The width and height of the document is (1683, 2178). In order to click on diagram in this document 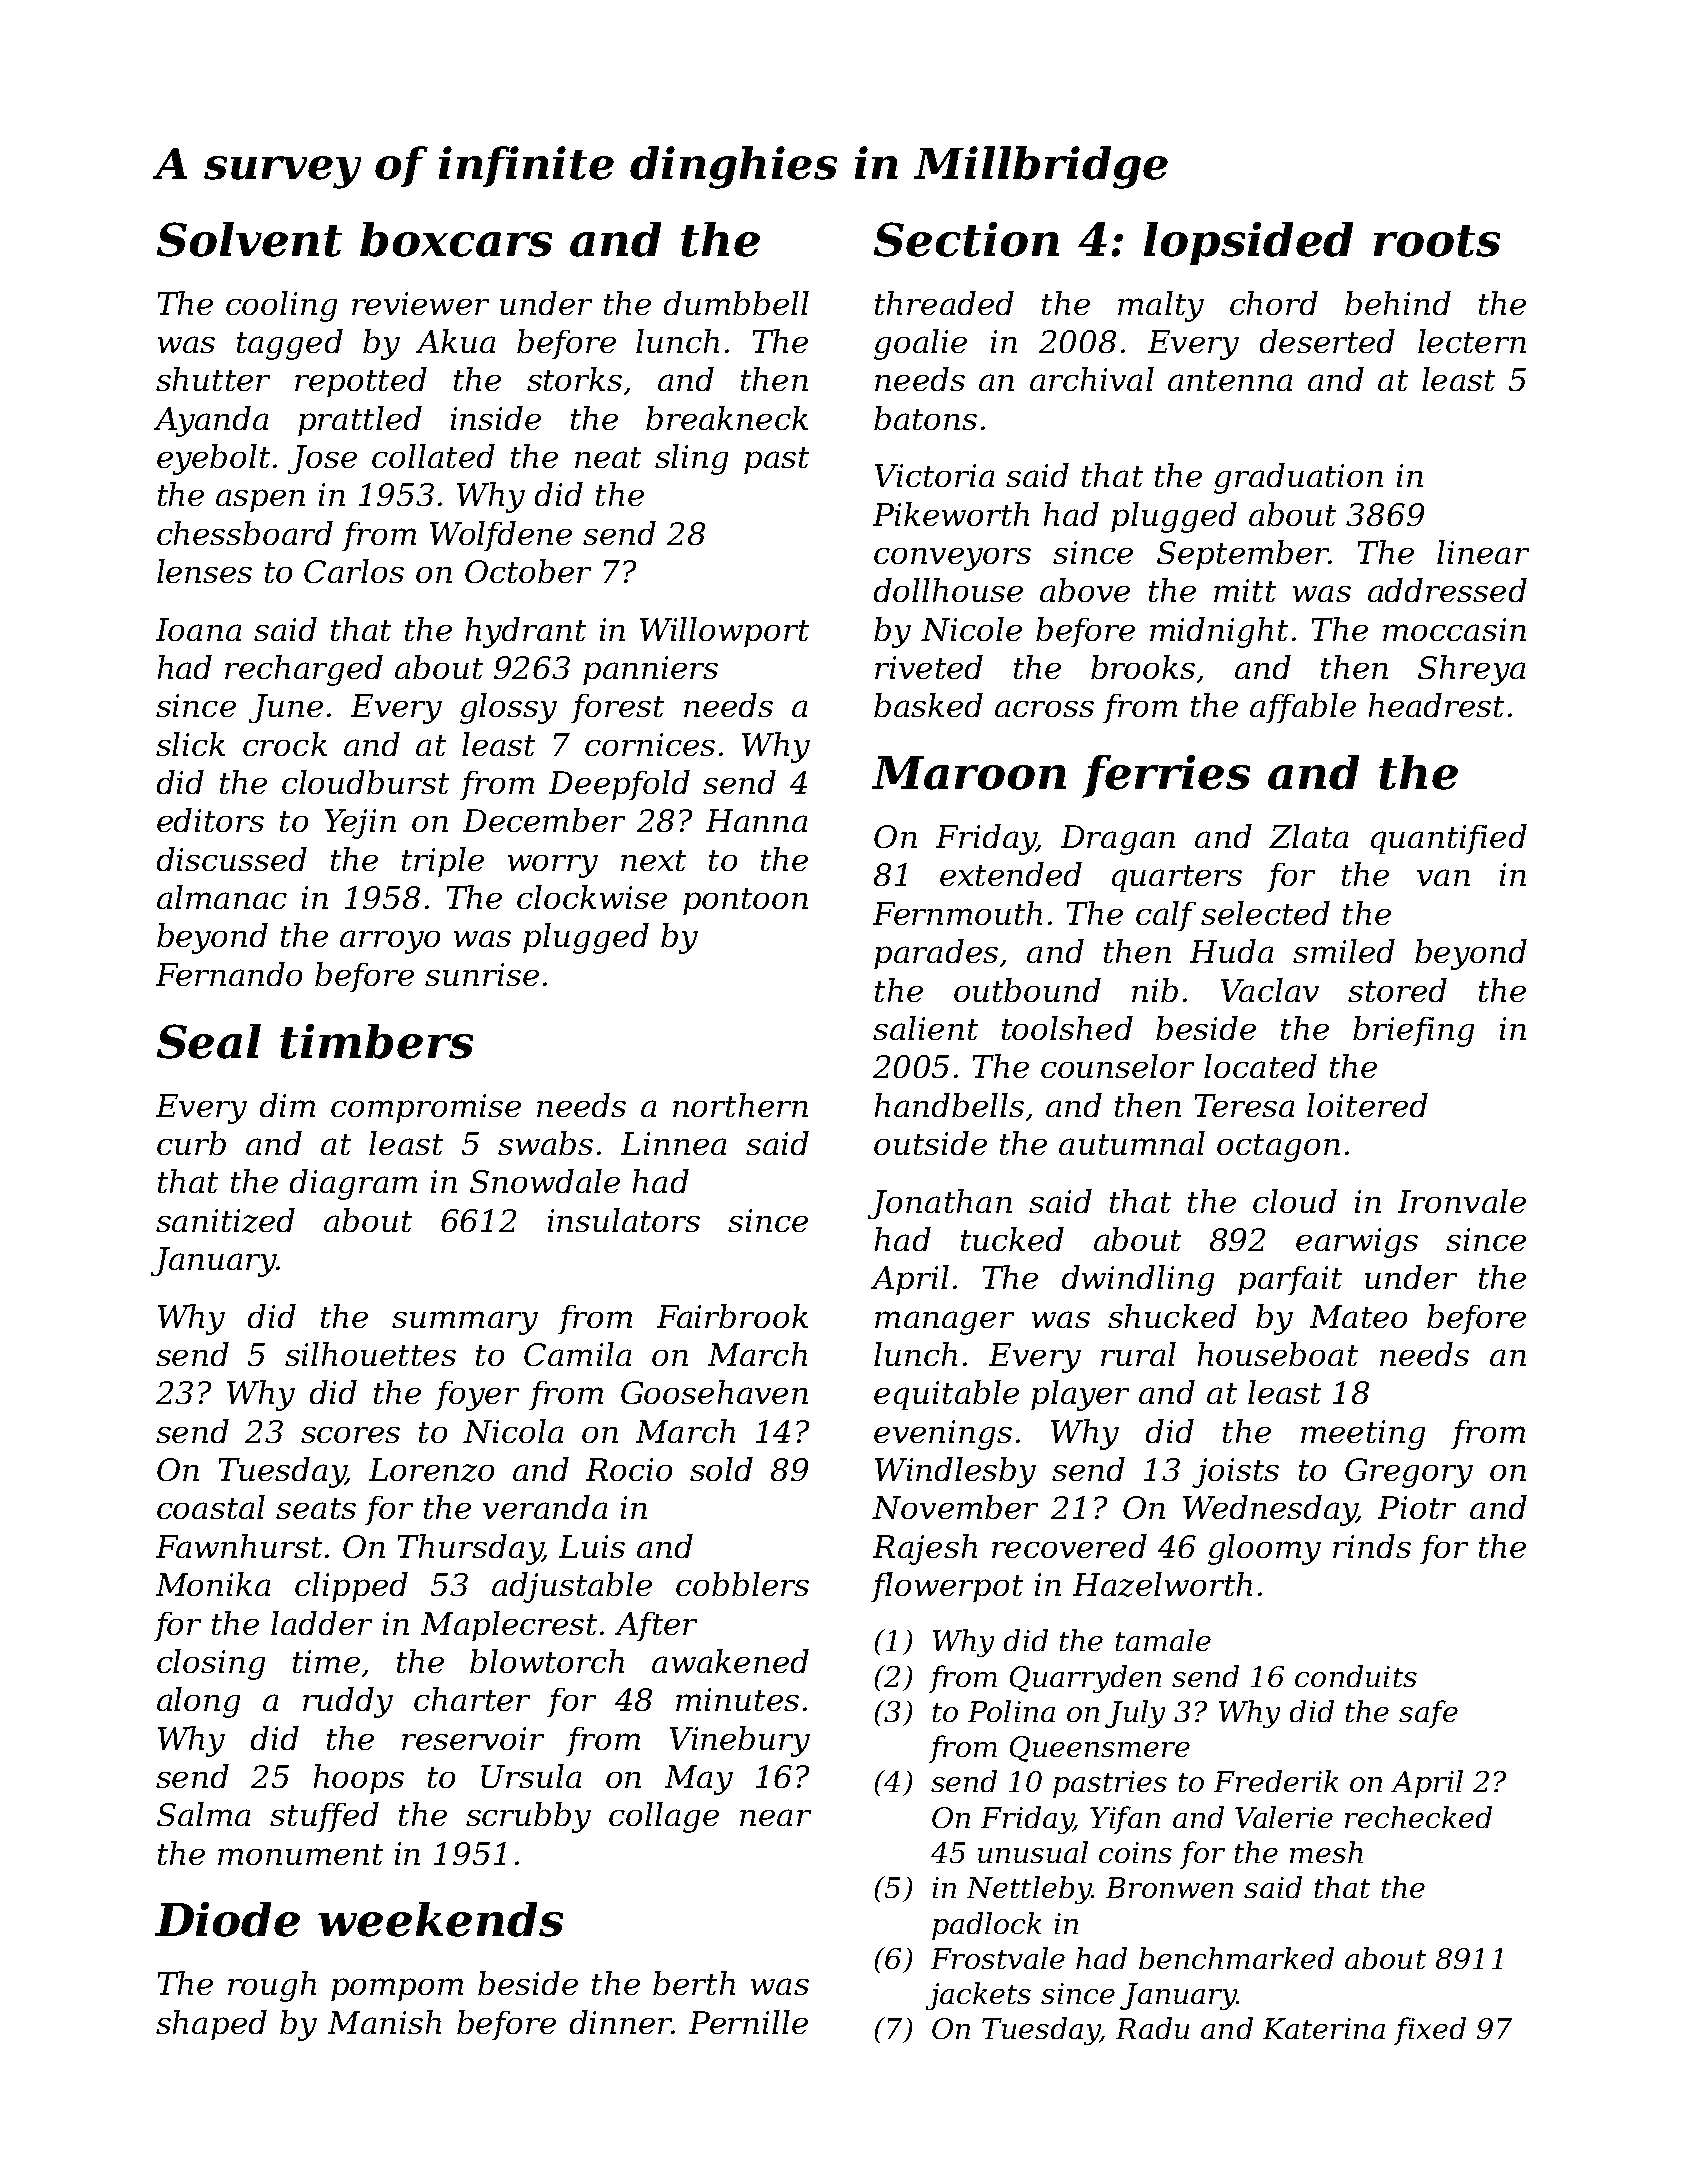, I will do `click(353, 1184)`.
